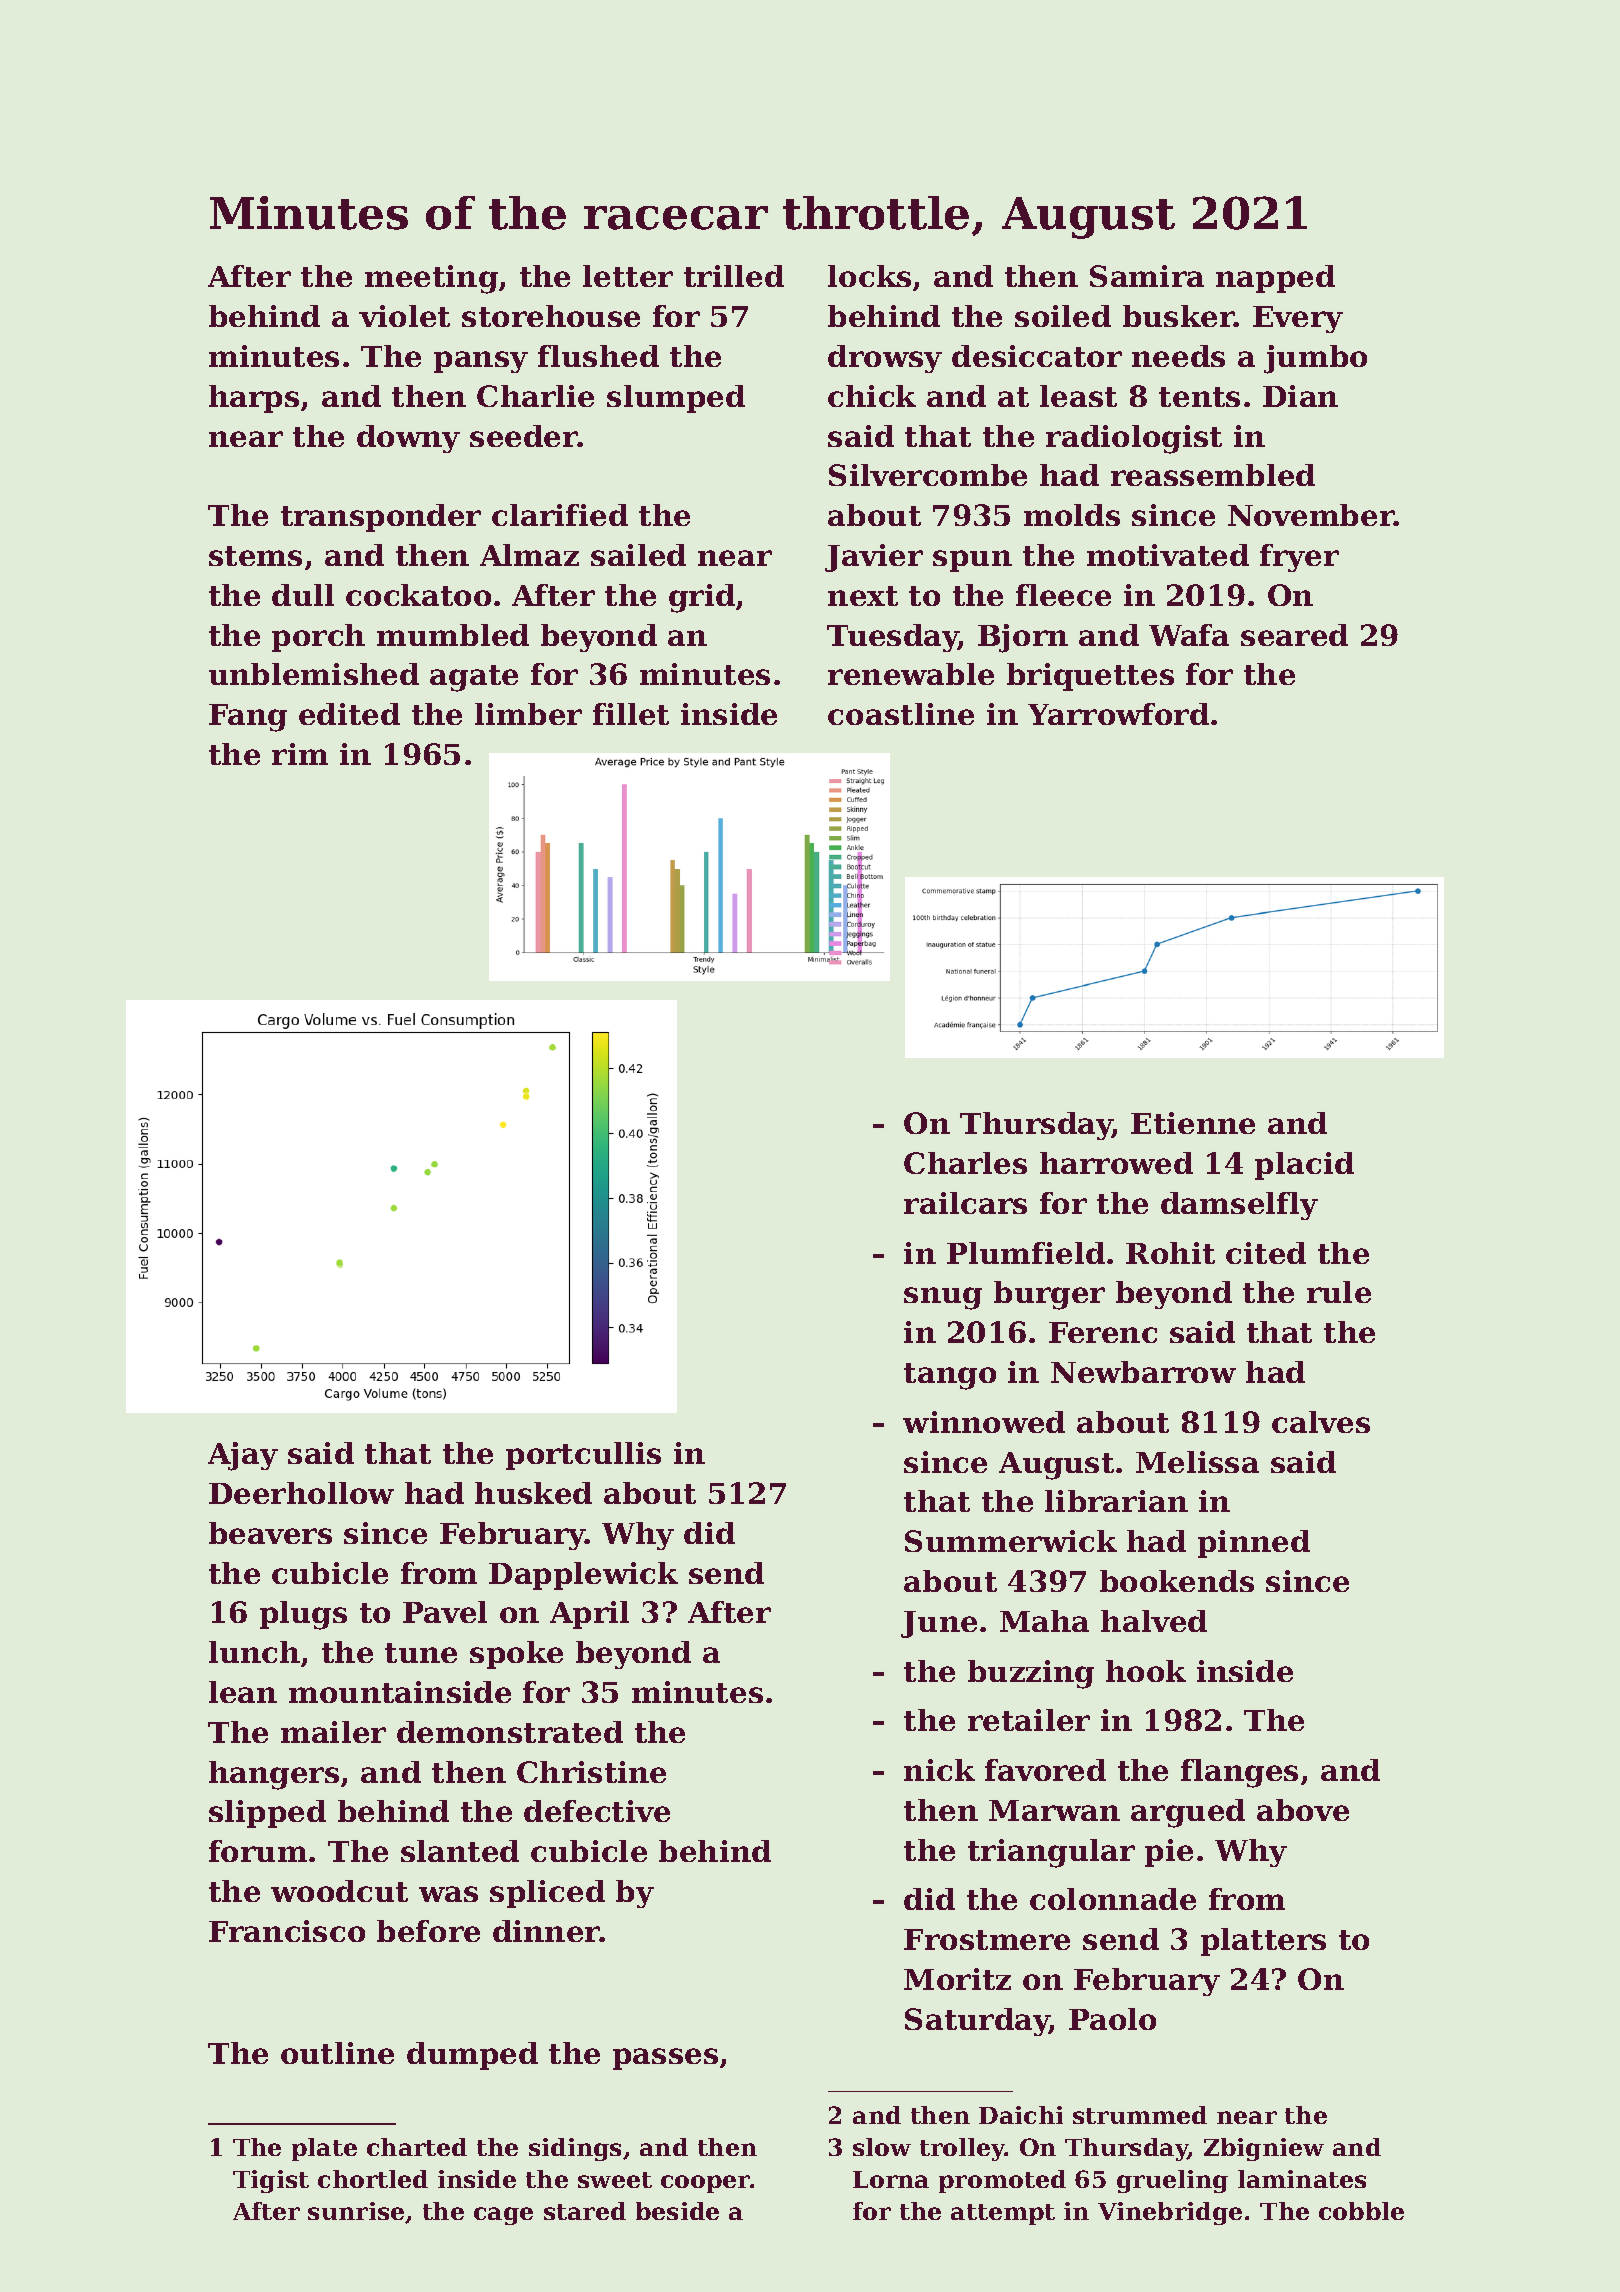  Describe the element at coordinates (243, 1456) in the screenshot. I see `Ajay` at that location.
